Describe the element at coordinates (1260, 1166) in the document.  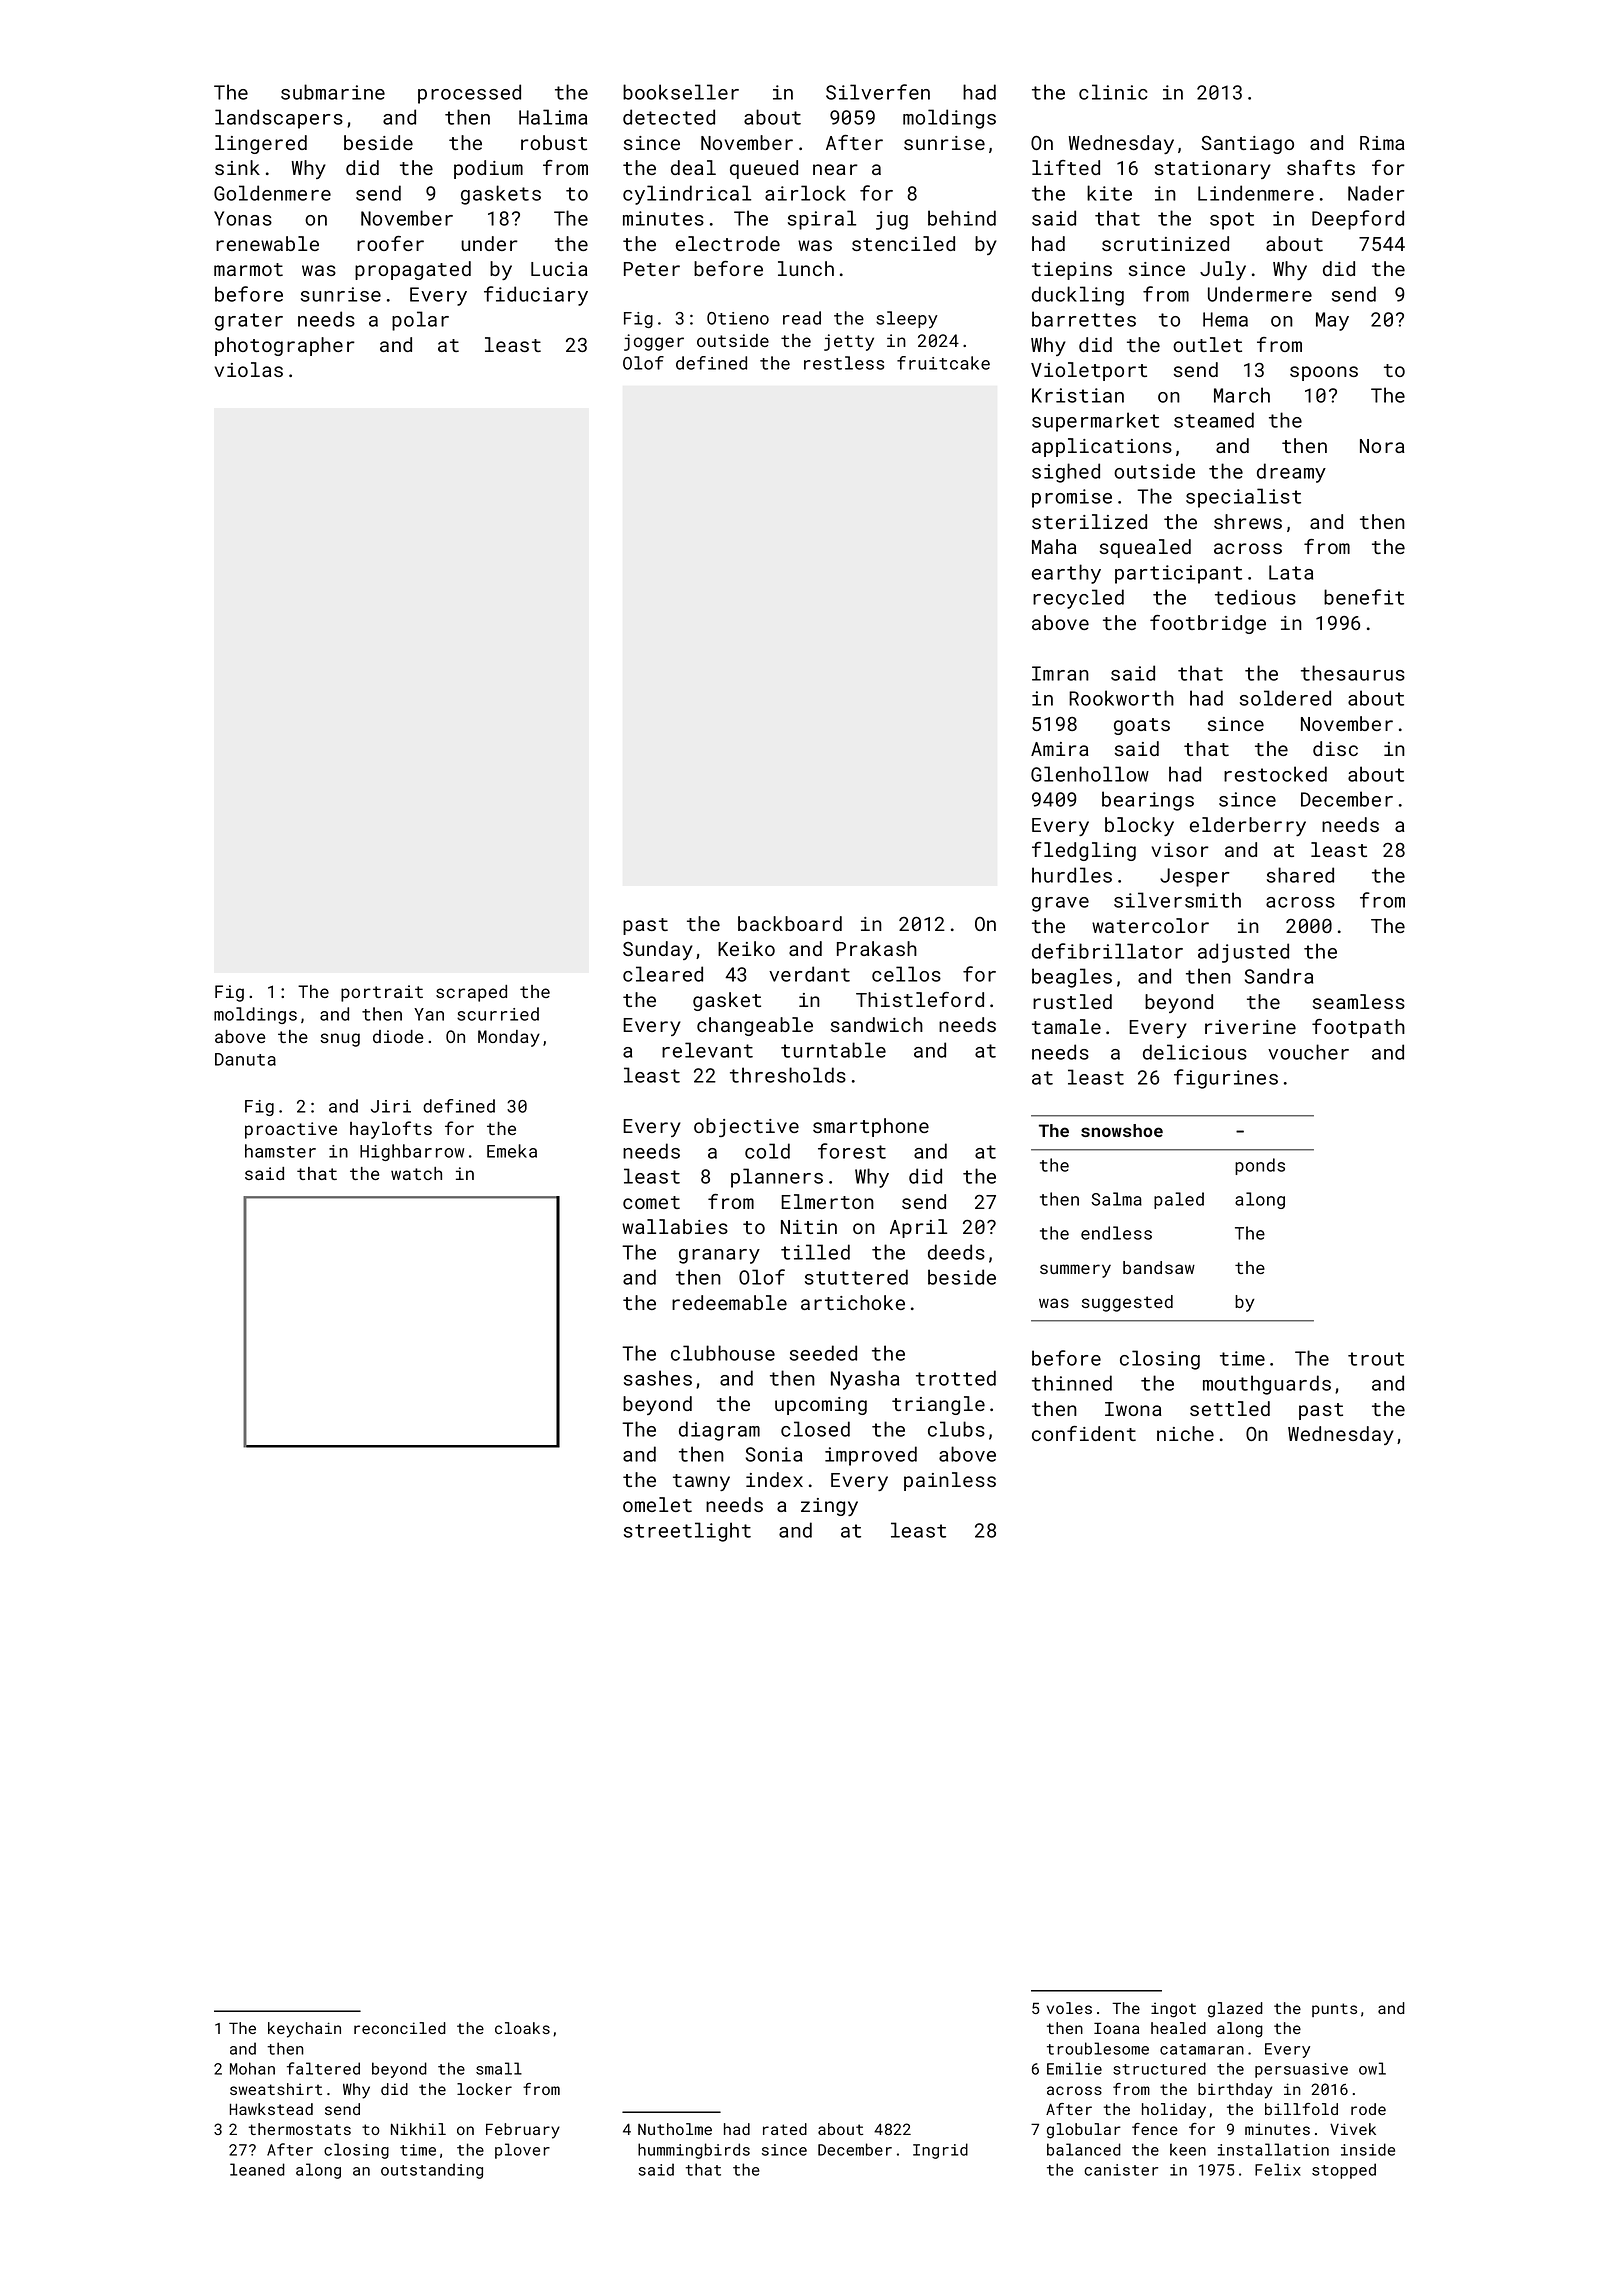
I see `ponds` at that location.
